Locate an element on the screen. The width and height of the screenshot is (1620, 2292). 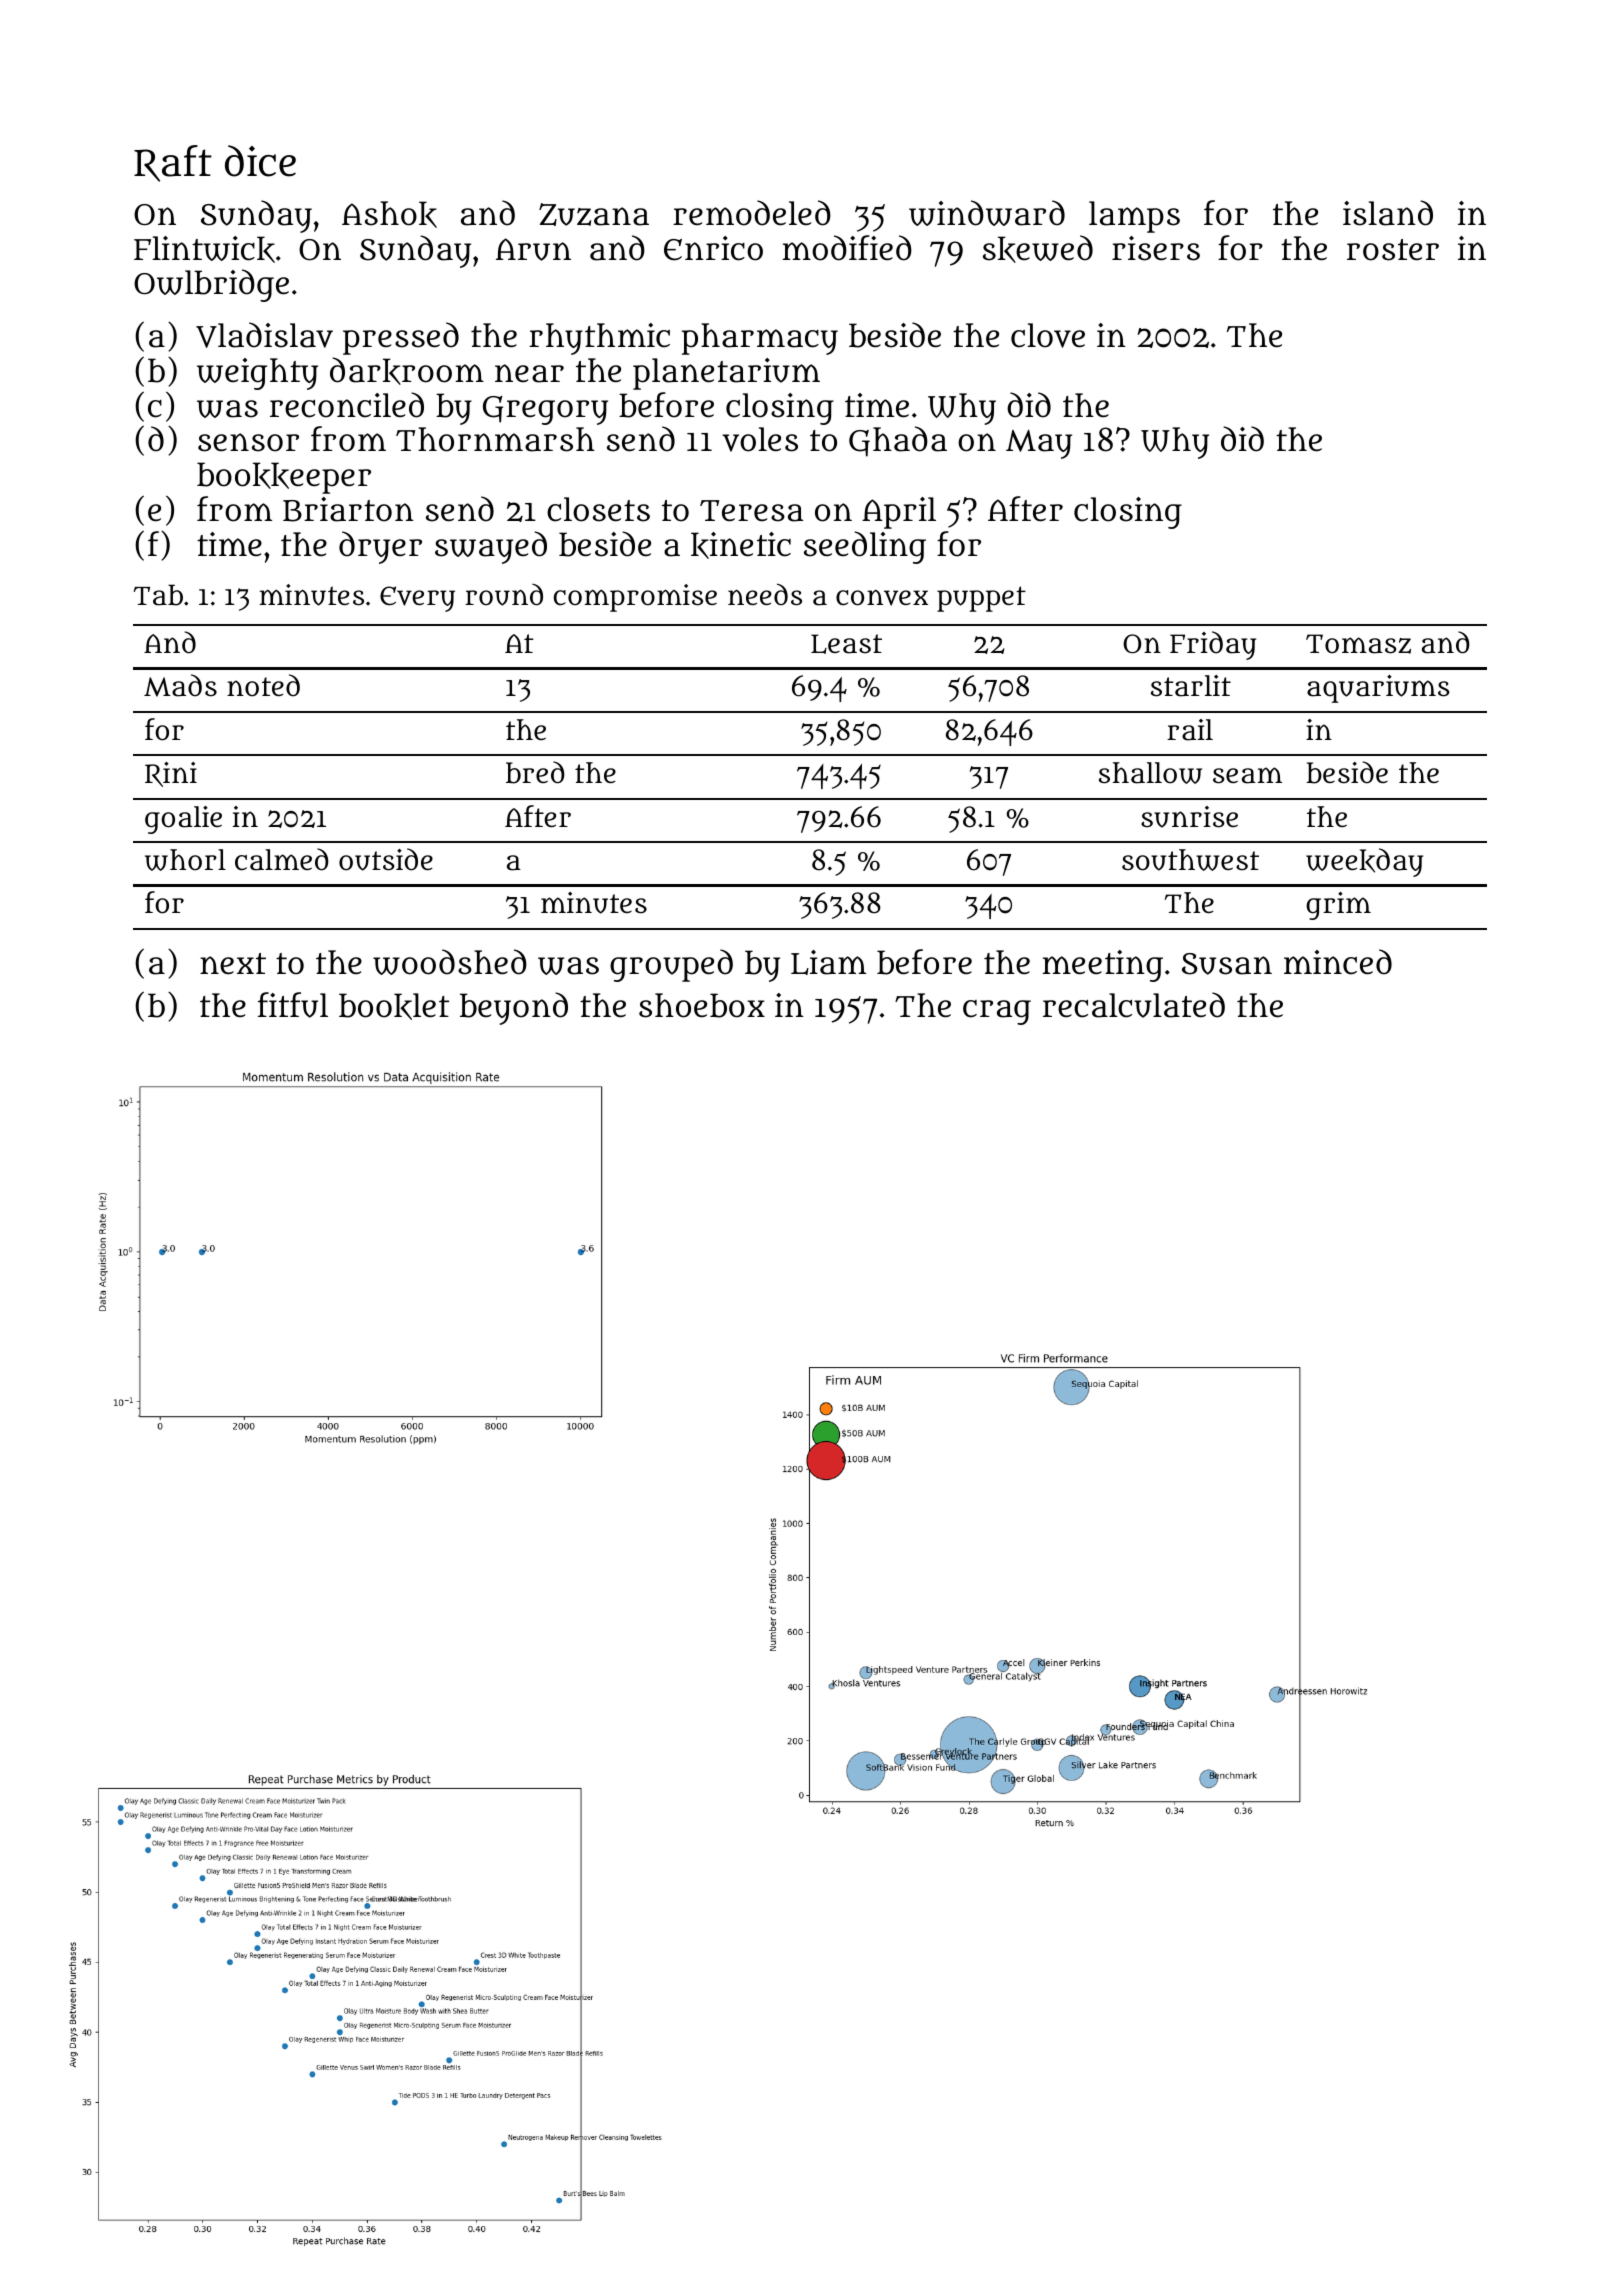
rail is located at coordinates (1190, 730).
